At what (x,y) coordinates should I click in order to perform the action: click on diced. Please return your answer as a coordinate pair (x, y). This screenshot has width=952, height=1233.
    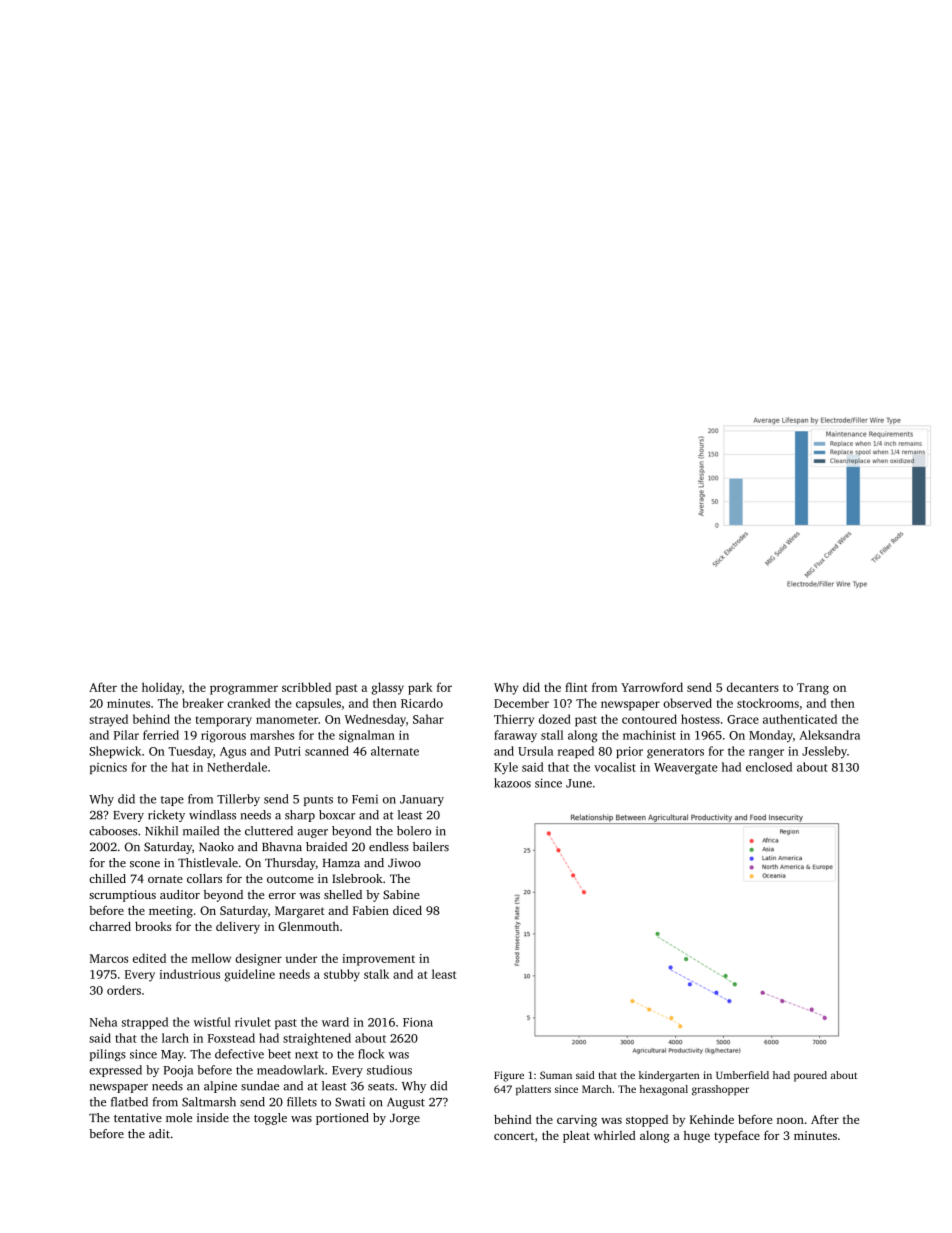
    Looking at the image, I should click on (407, 910).
